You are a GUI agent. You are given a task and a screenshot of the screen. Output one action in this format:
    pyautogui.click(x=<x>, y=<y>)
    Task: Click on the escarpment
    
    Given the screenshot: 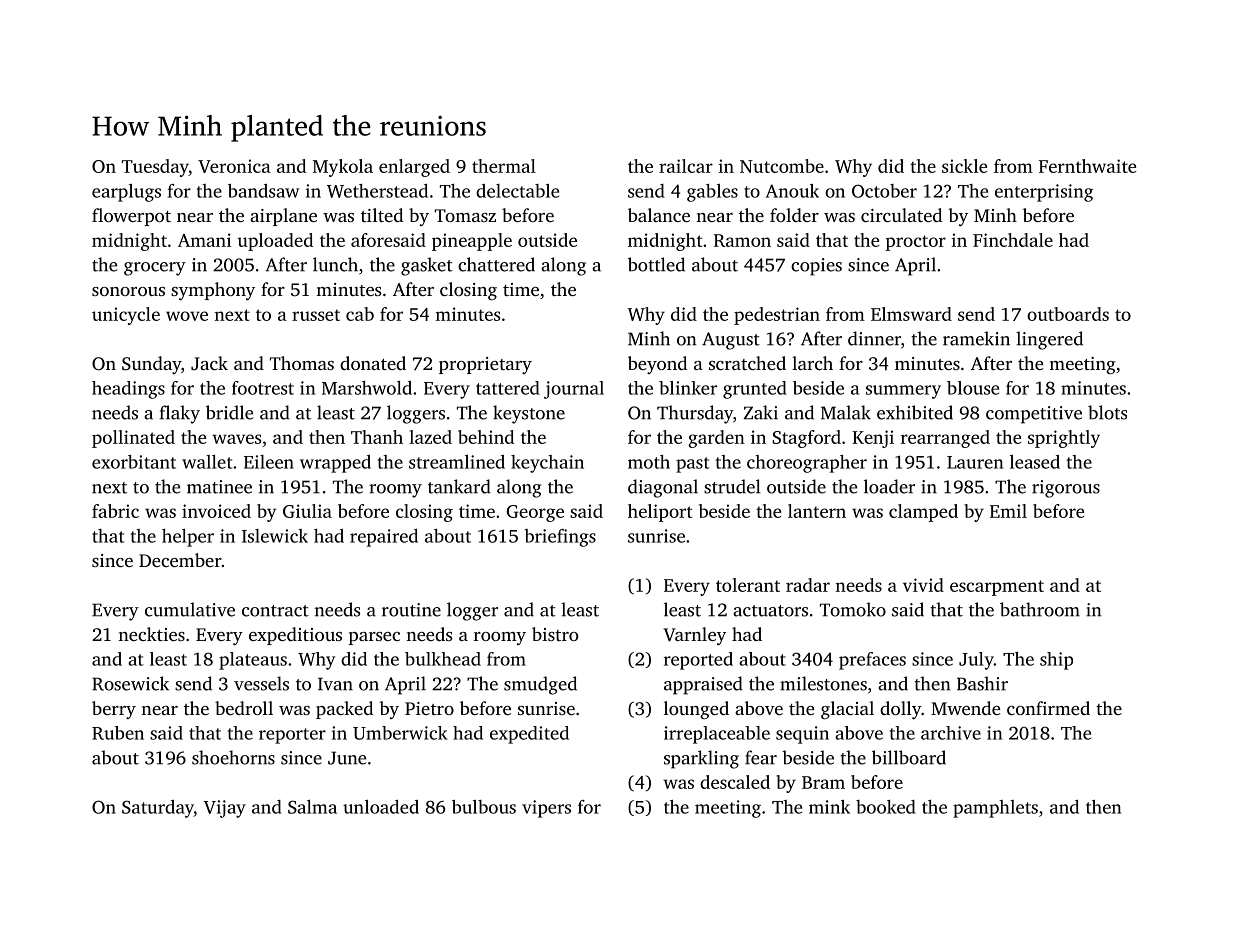 What is the action you would take?
    pyautogui.click(x=997, y=588)
